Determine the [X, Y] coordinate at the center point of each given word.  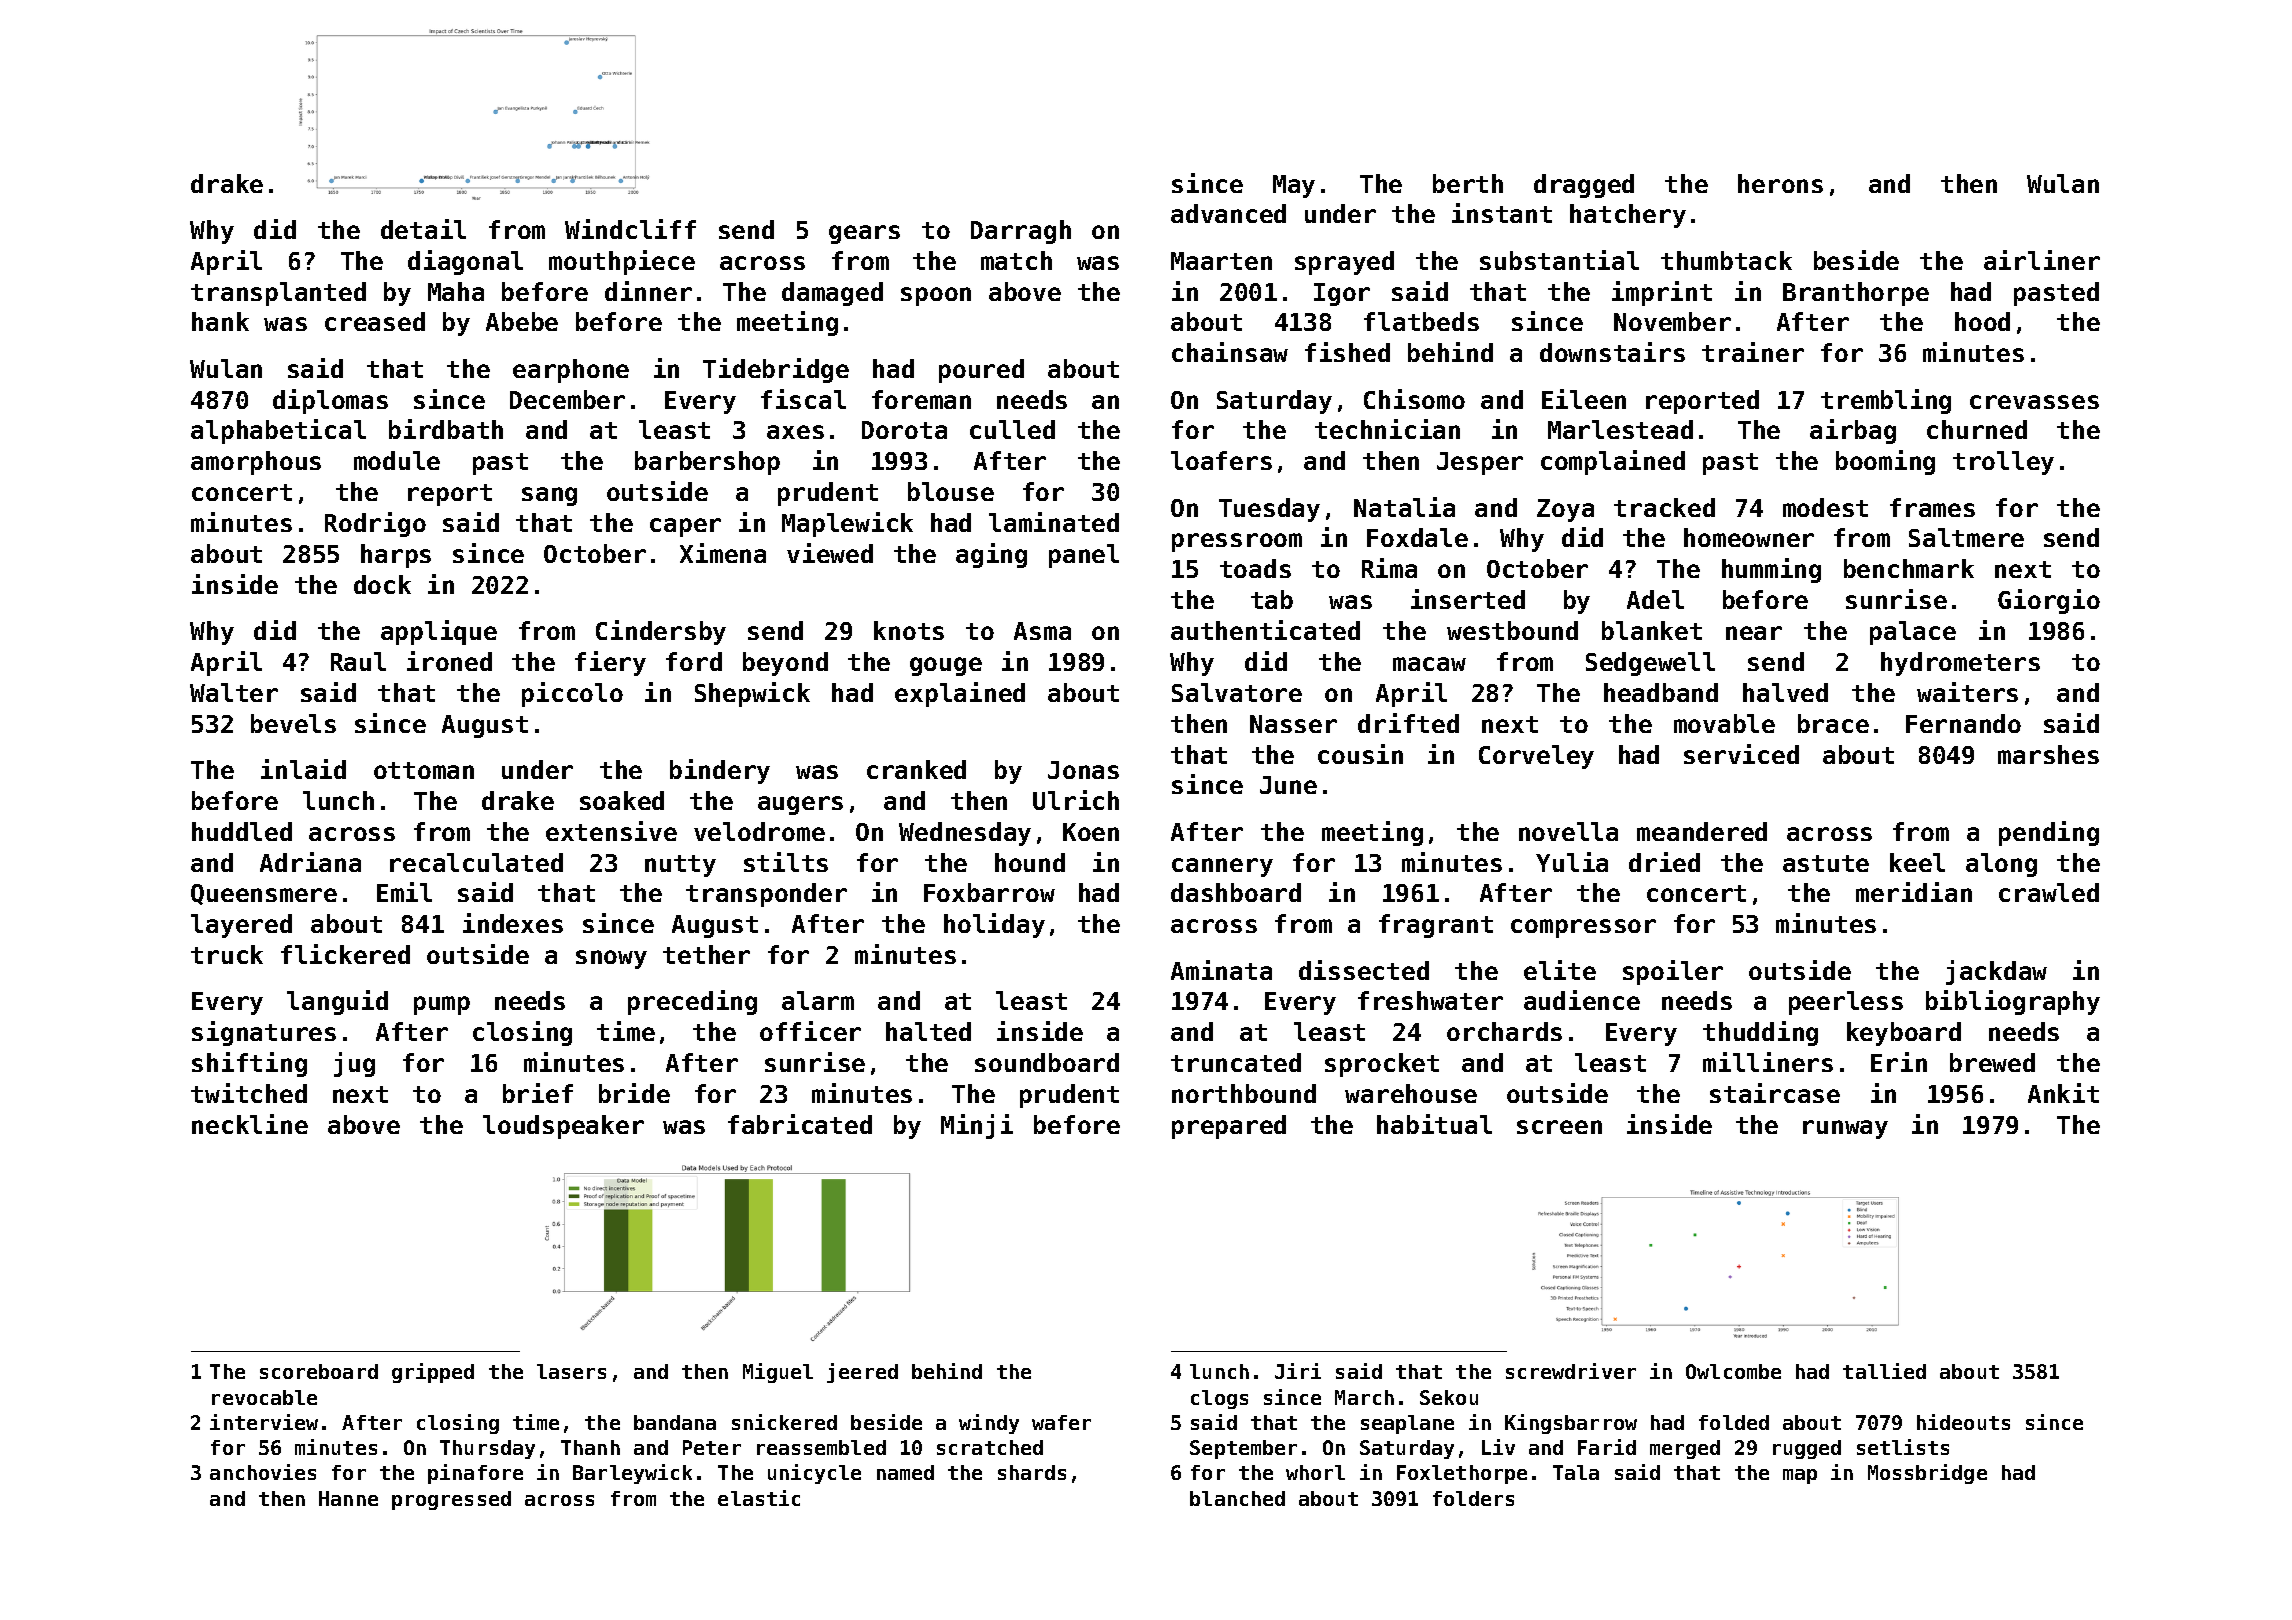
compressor [1583, 928]
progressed [451, 1500]
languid [337, 1002]
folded [1734, 1422]
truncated [1236, 1062]
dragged [1584, 186]
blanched [1237, 1498]
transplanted [278, 294]
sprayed [1344, 263]
